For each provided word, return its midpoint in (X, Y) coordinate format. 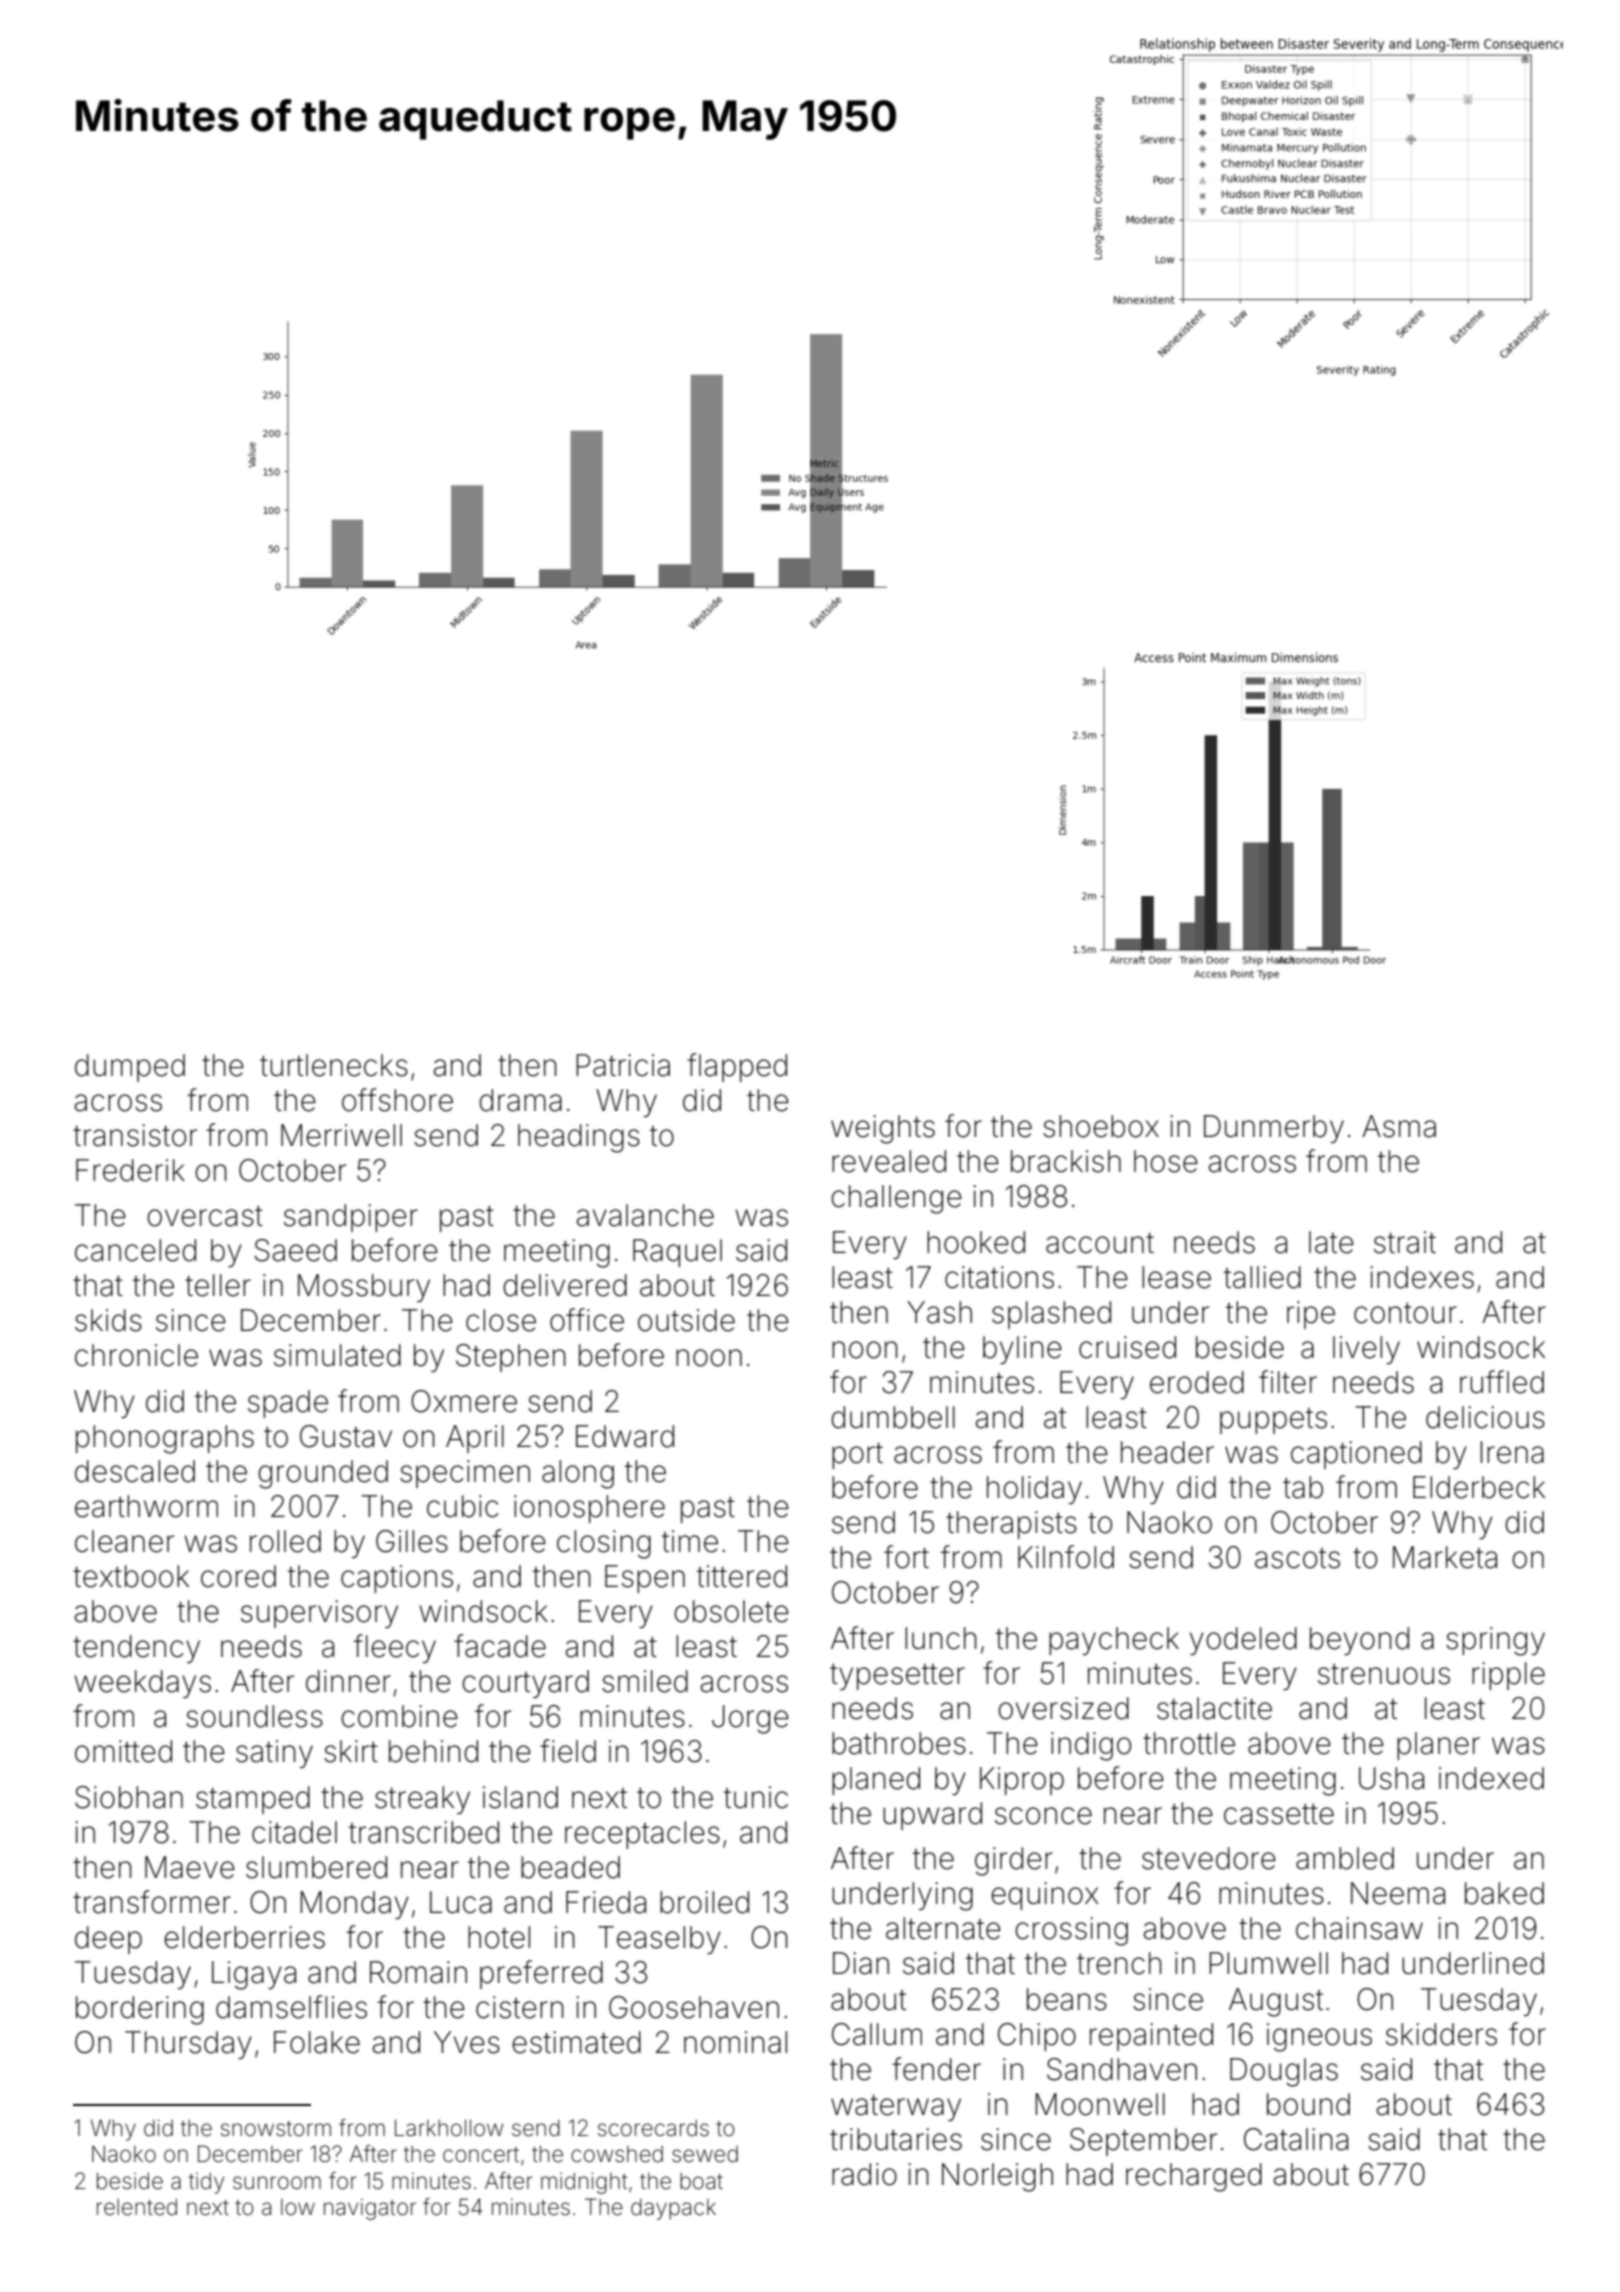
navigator (370, 2209)
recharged (1194, 2177)
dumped (130, 1068)
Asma (1399, 1126)
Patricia (623, 1065)
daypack (673, 2209)
